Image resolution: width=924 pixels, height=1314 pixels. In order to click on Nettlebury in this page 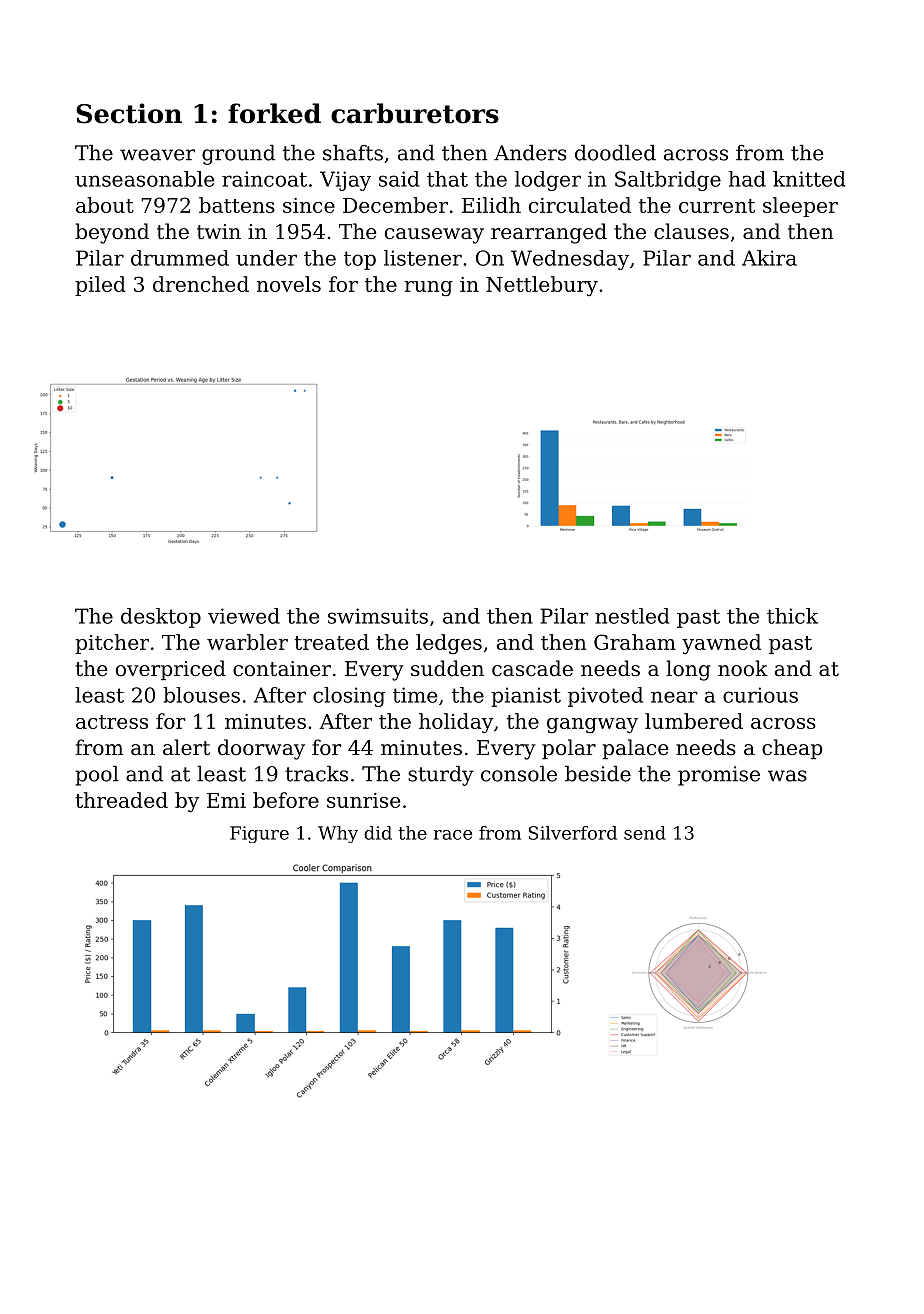, I will do `click(542, 286)`.
